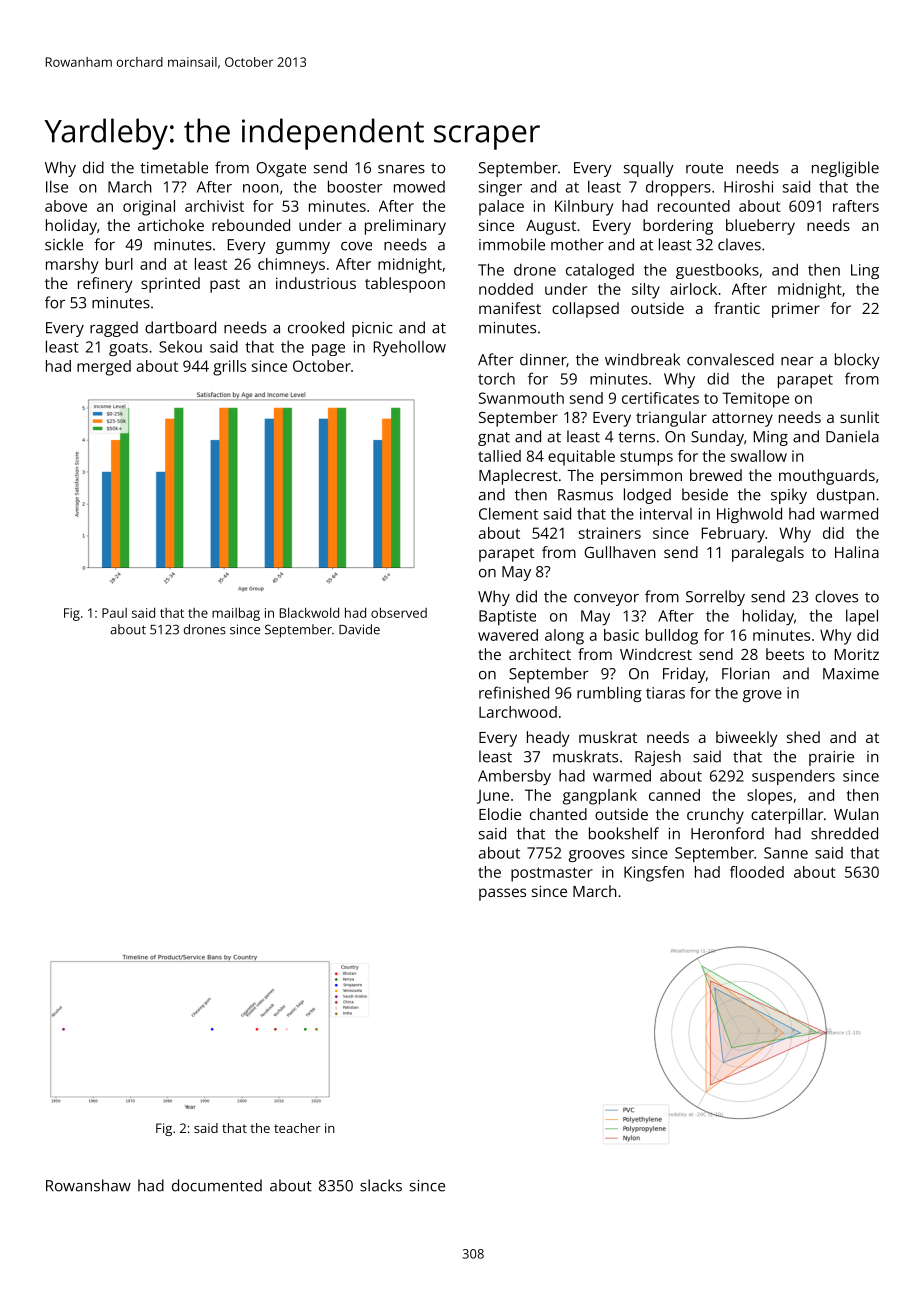 Image resolution: width=924 pixels, height=1308 pixels. Describe the element at coordinates (564, 637) in the screenshot. I see `along` at that location.
